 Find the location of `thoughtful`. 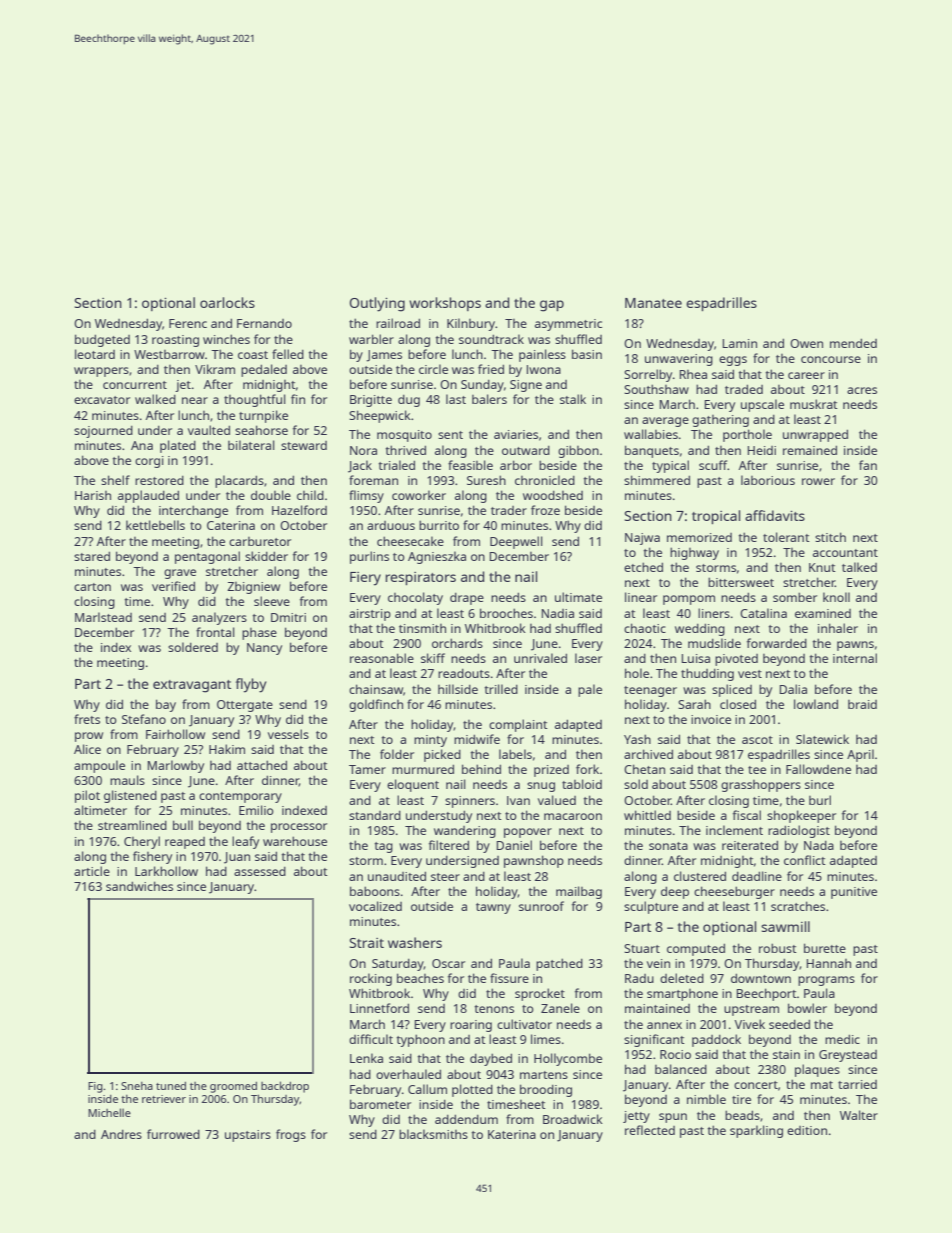

thoughtful is located at coordinates (255, 400).
